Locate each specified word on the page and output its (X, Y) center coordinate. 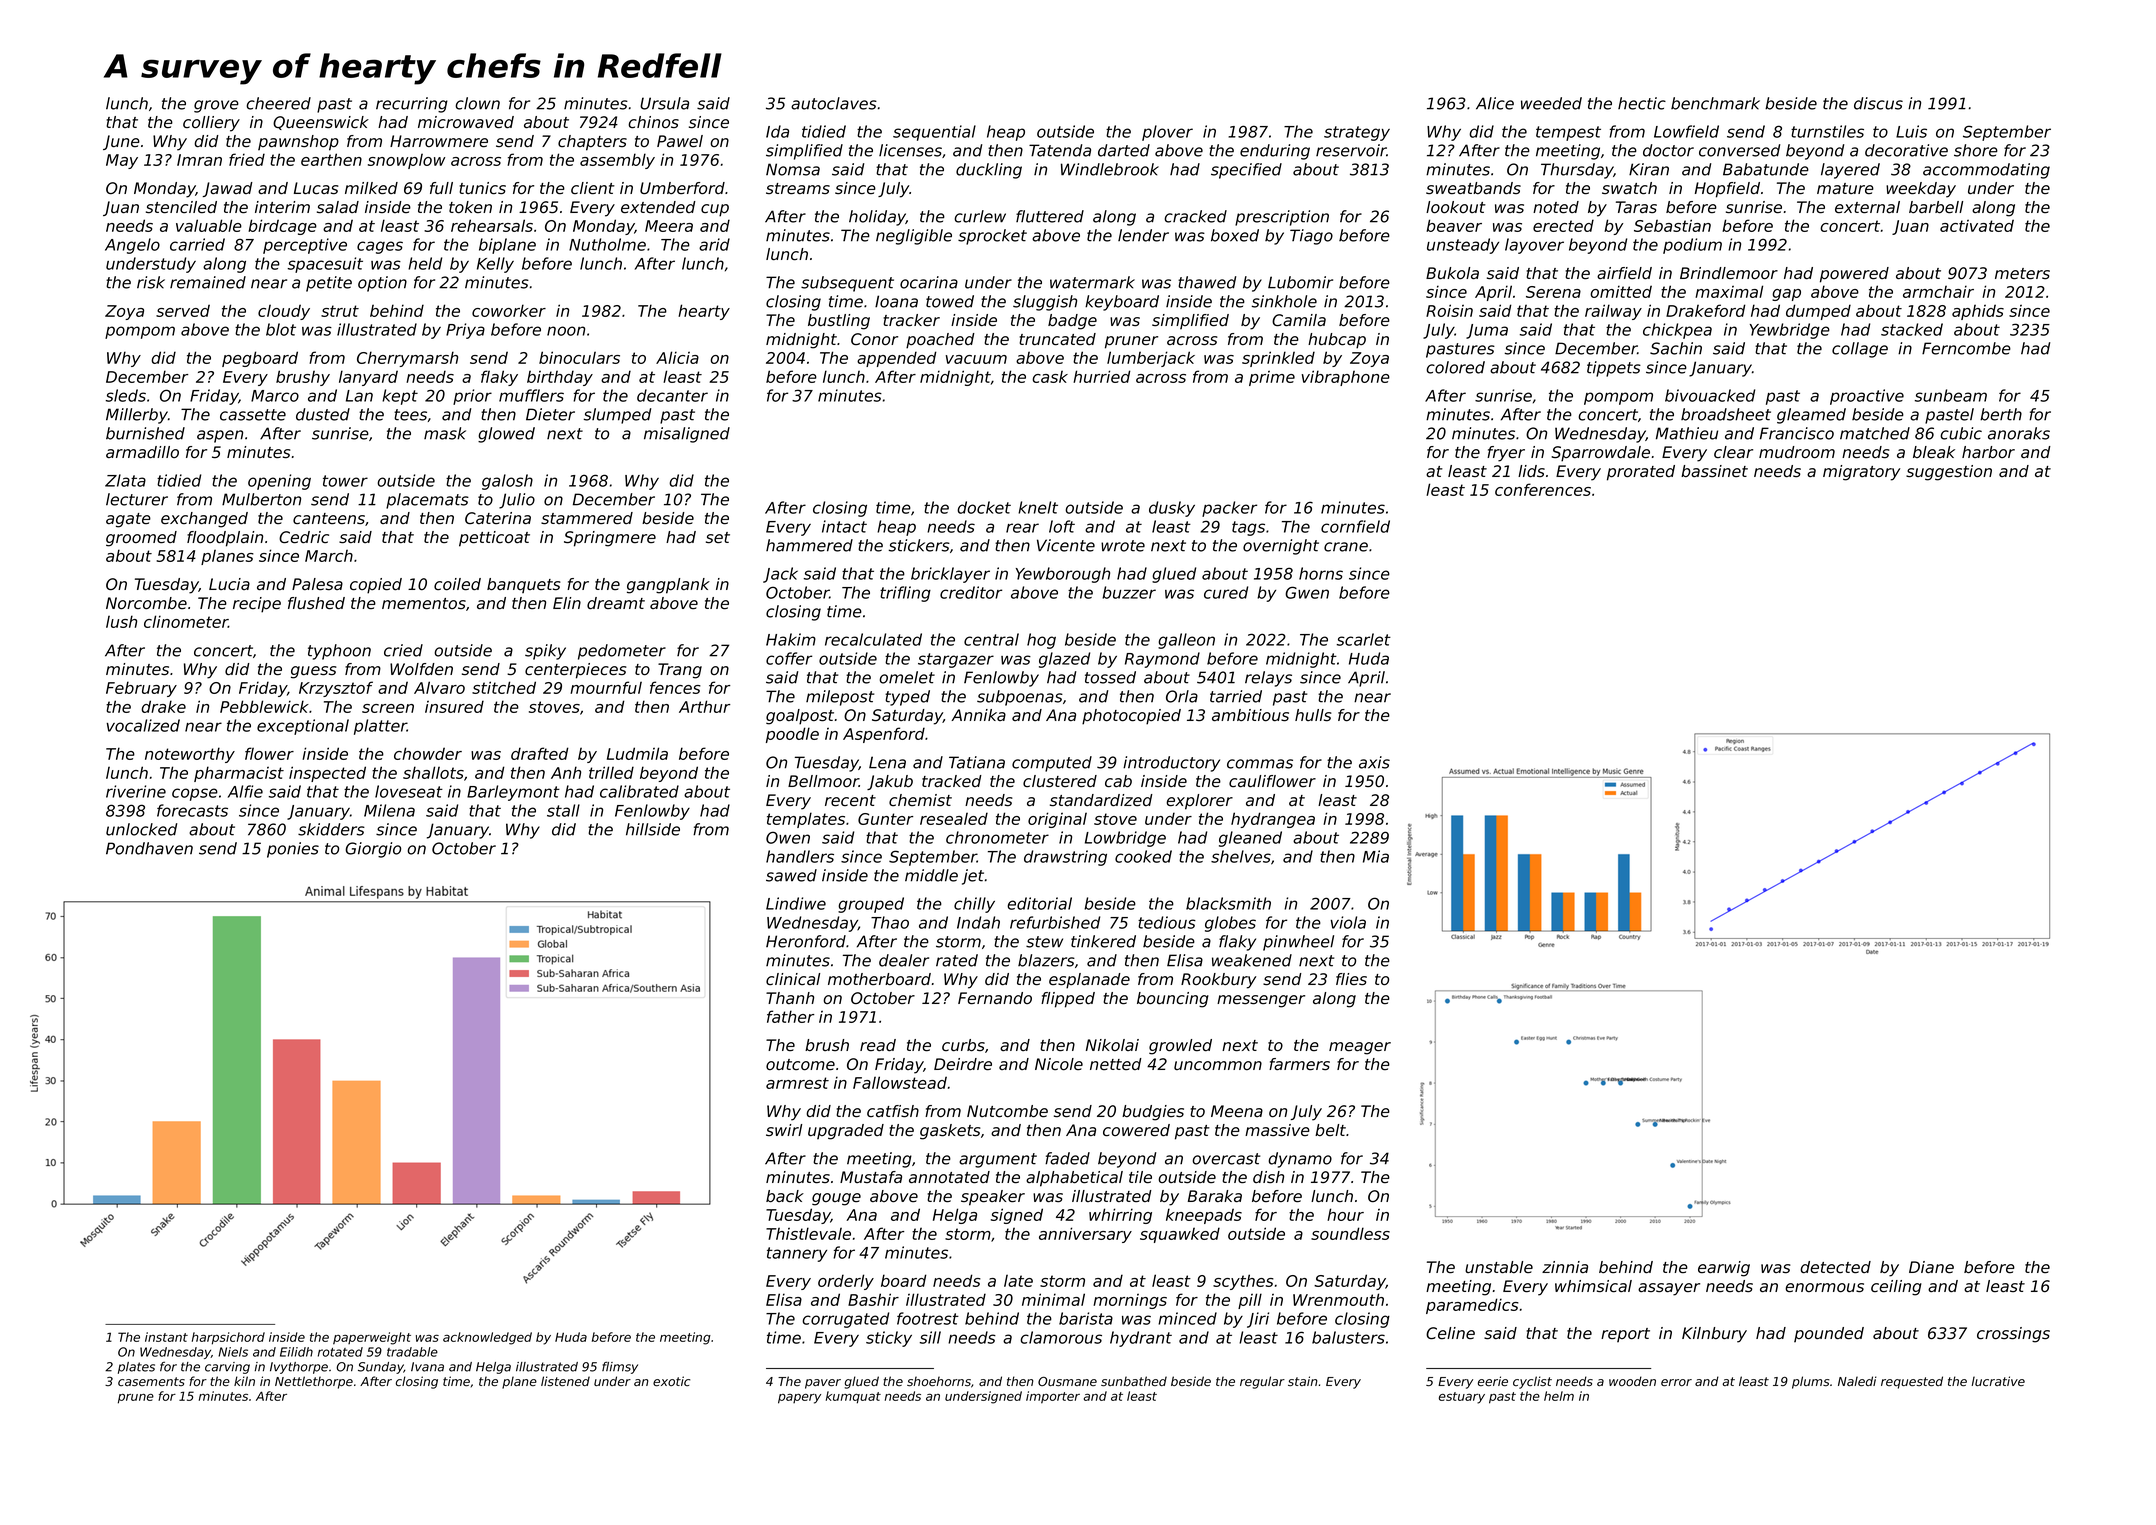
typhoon (339, 652)
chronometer (997, 837)
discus (1878, 103)
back (785, 1196)
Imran (199, 160)
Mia (1376, 856)
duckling (989, 171)
